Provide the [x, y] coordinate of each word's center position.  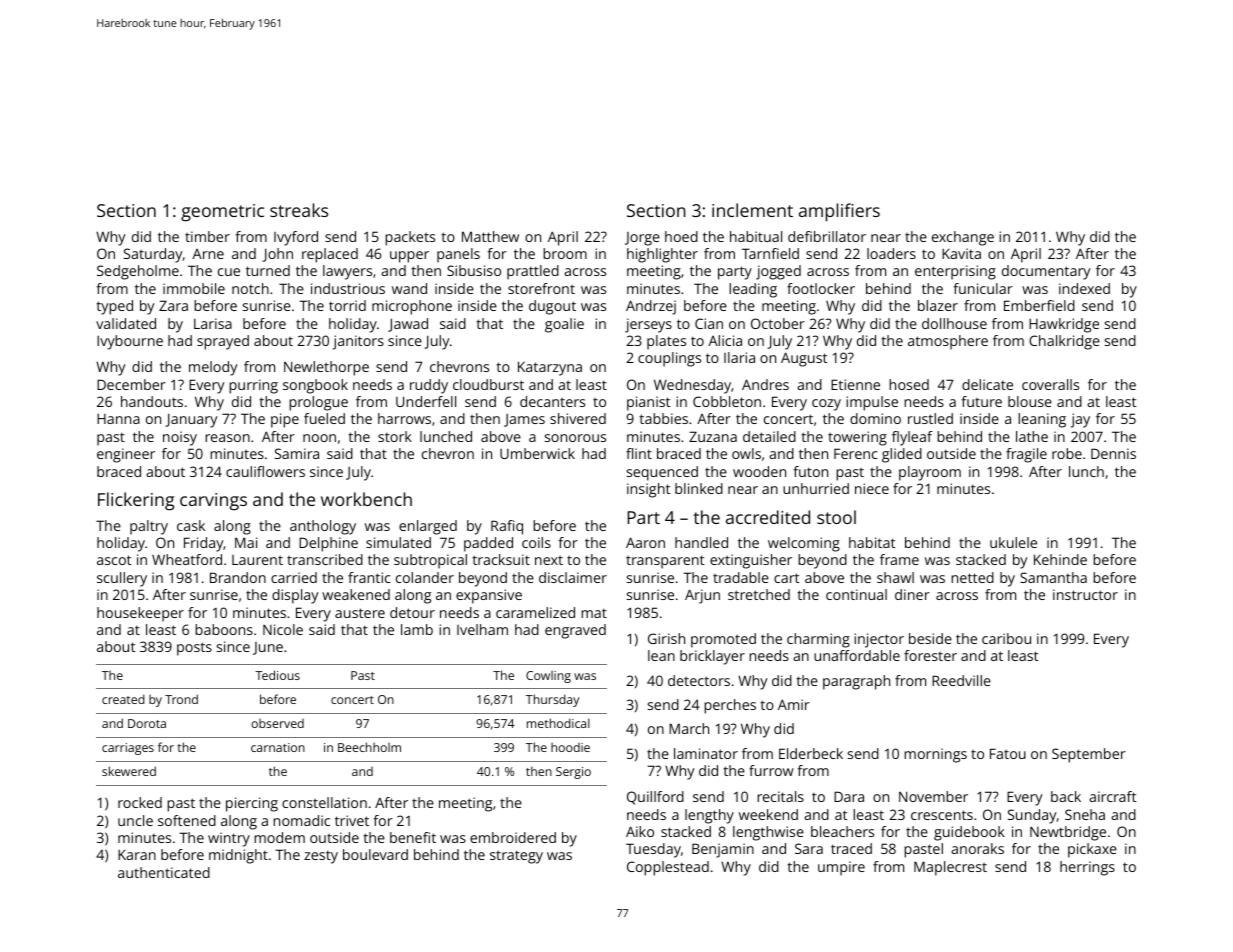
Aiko [640, 831]
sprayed [223, 342]
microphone [412, 307]
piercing [252, 804]
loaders [891, 253]
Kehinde [1060, 559]
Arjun [702, 596]
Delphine [328, 544]
